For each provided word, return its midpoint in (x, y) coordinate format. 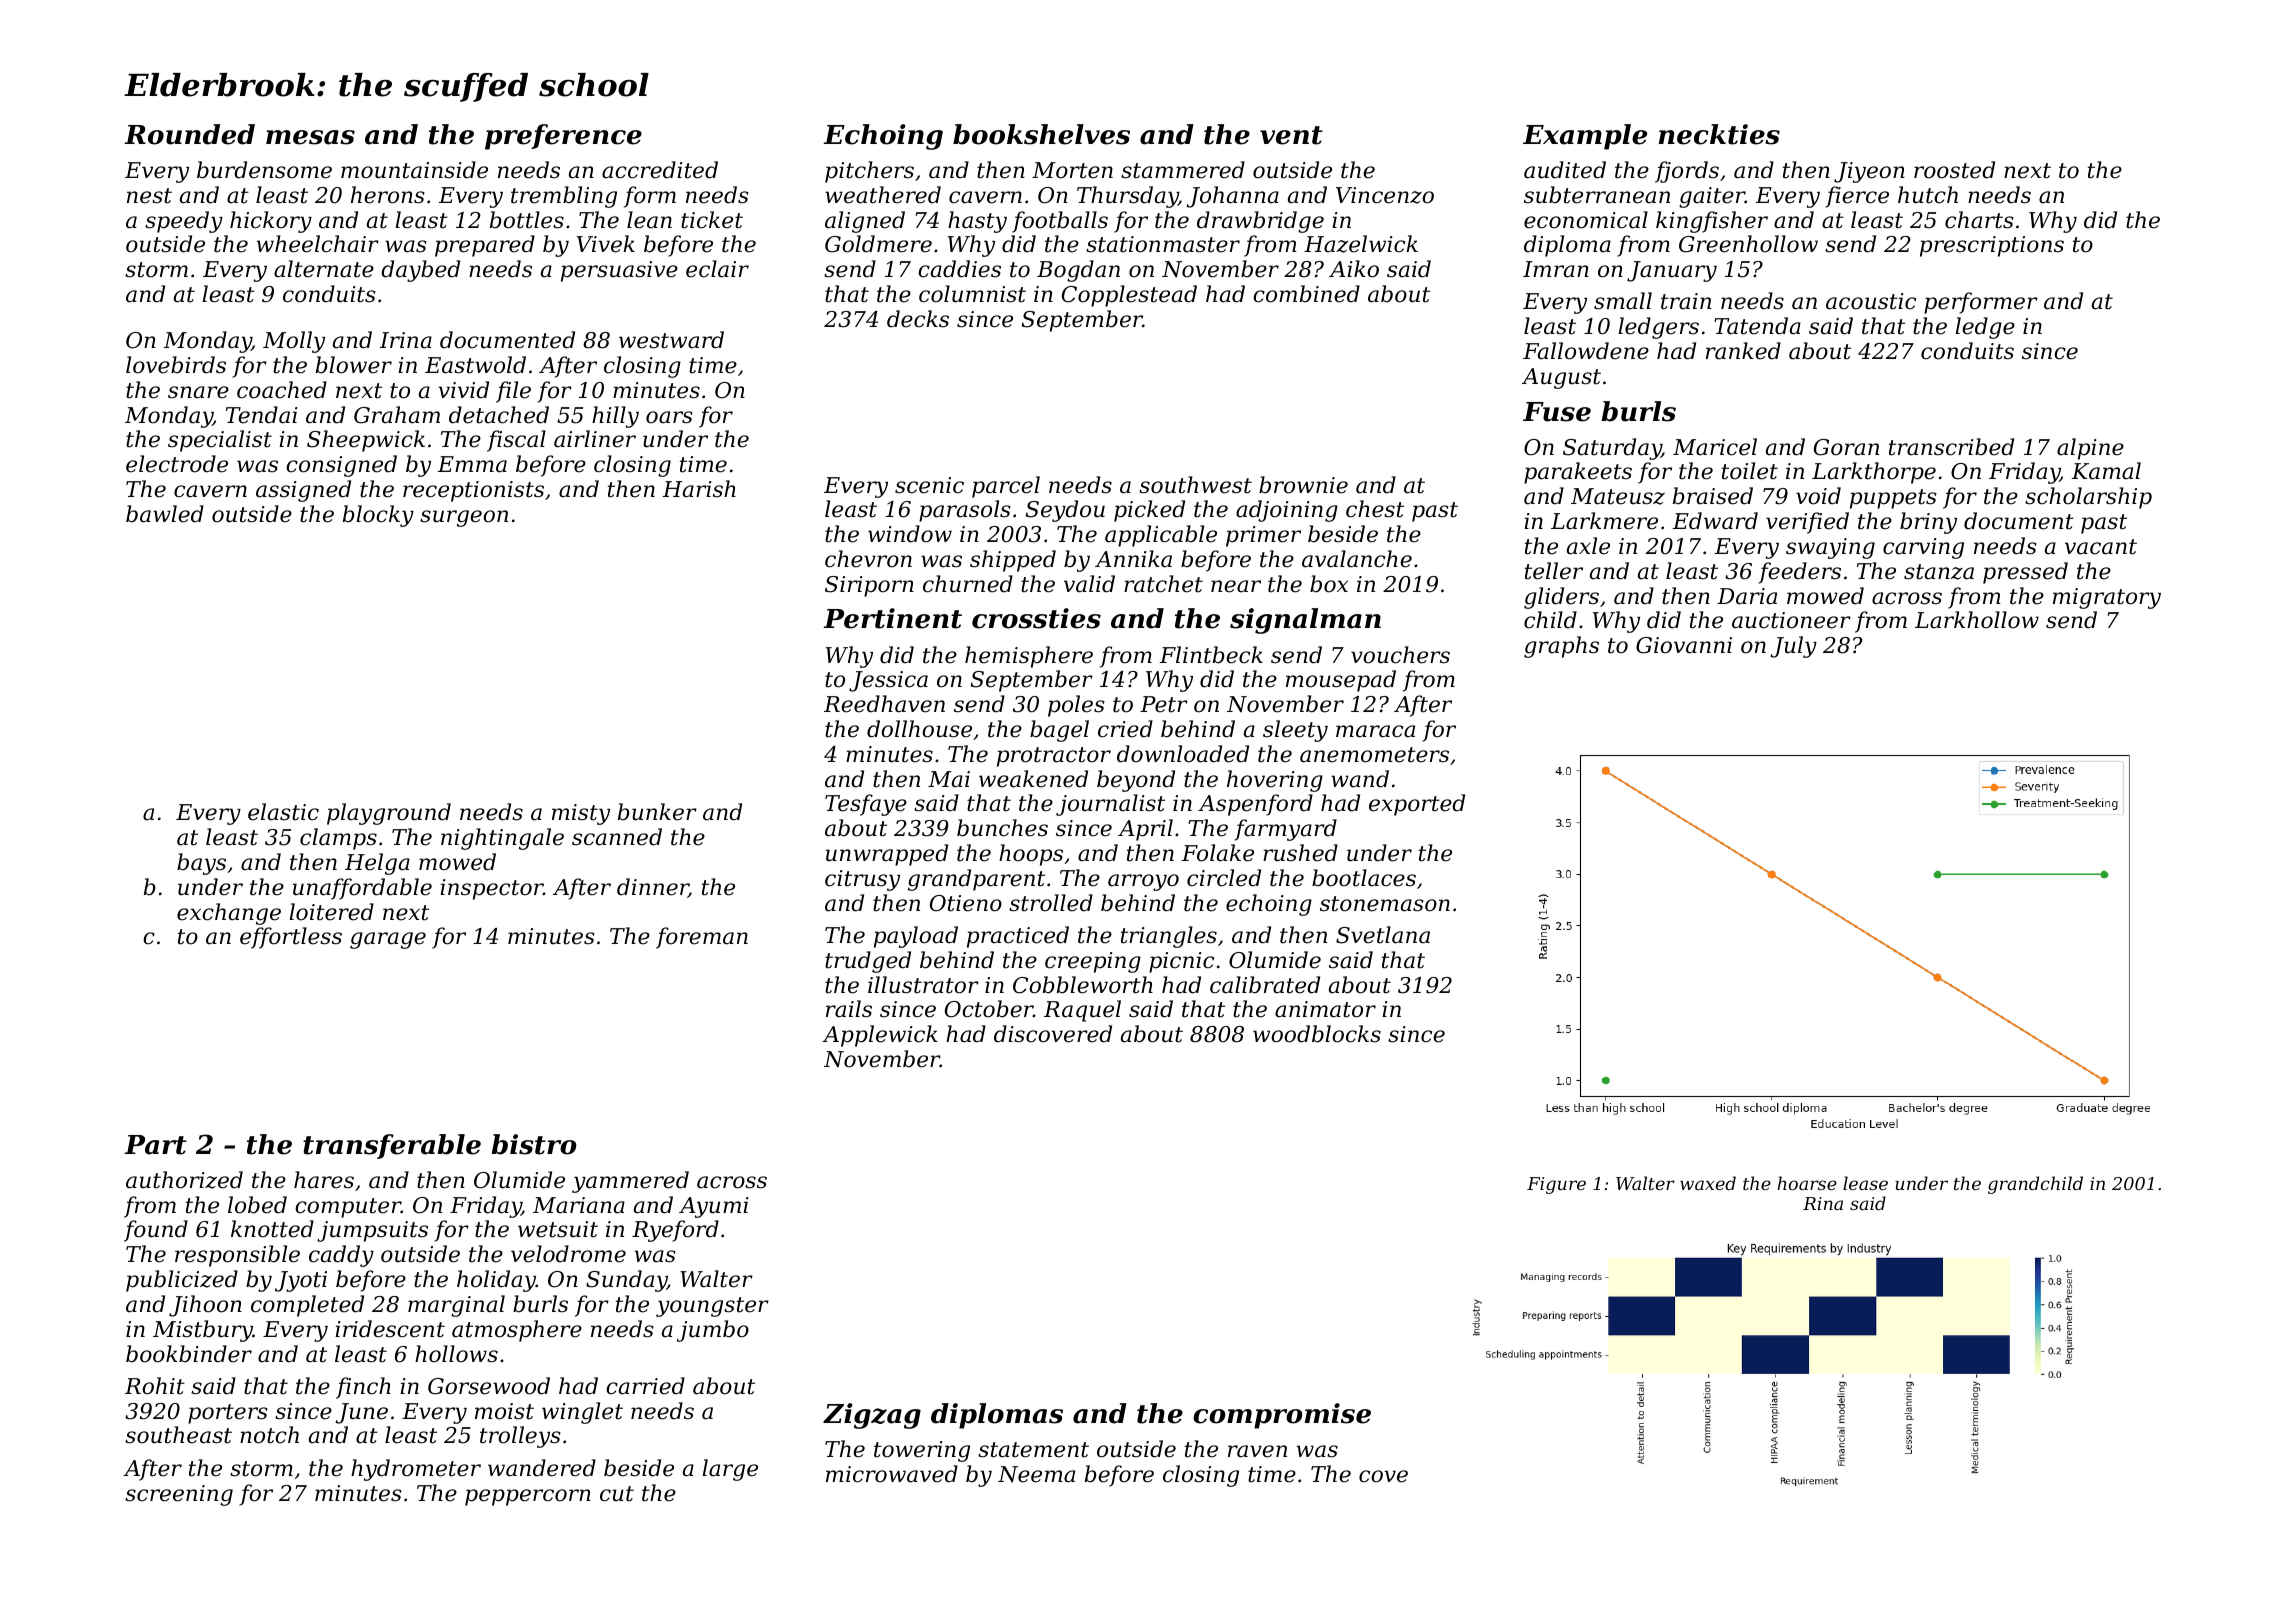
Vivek (606, 244)
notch (269, 1435)
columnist (972, 294)
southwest (1195, 485)
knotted (272, 1229)
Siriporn (869, 586)
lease (1865, 1183)
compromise (1282, 1416)
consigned (341, 466)
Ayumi (713, 1207)
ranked (1743, 351)
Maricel (1715, 447)
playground (389, 814)
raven (1257, 1451)
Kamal (2106, 471)
